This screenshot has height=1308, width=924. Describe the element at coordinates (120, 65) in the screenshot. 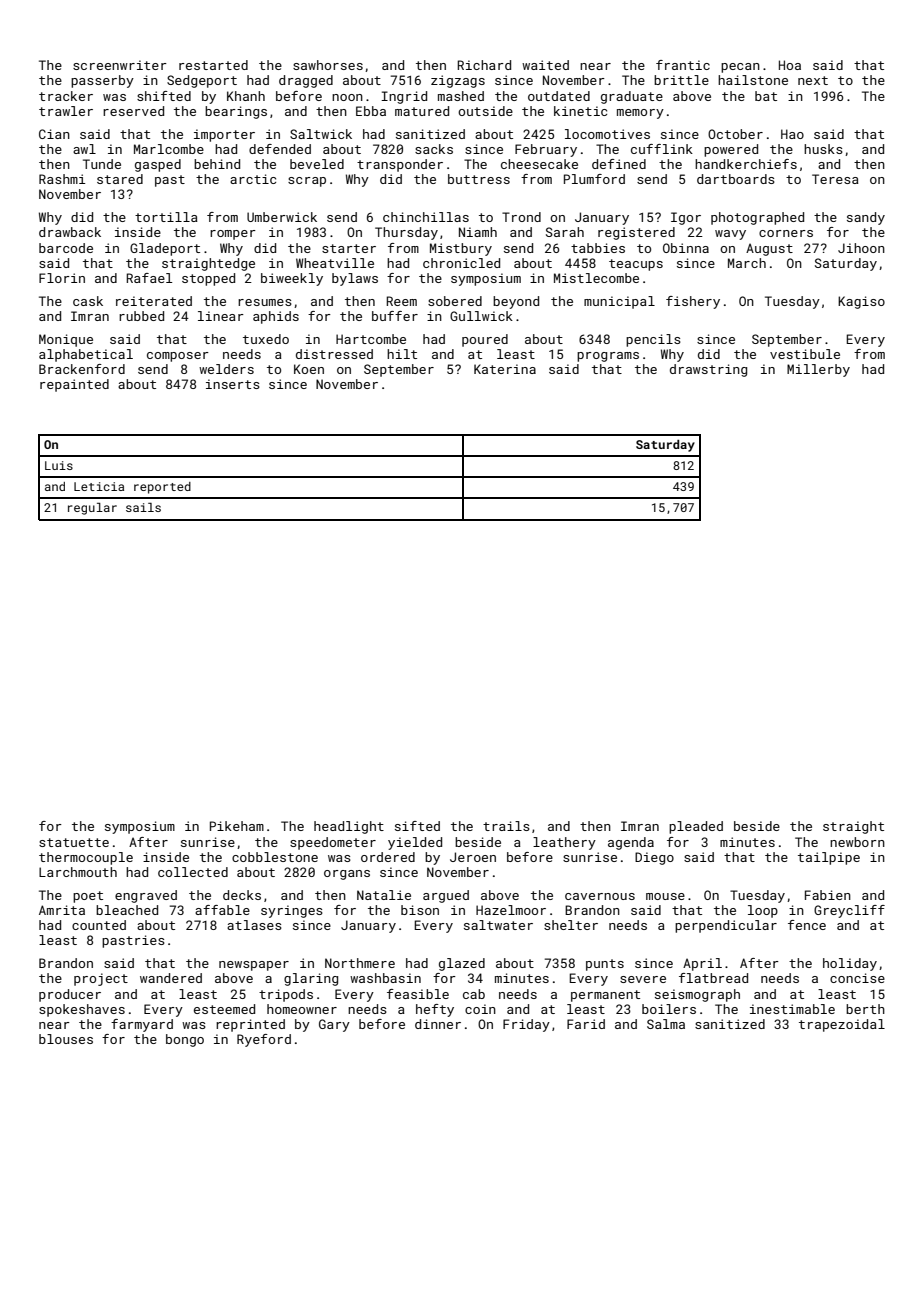

I see `screenwriter` at that location.
